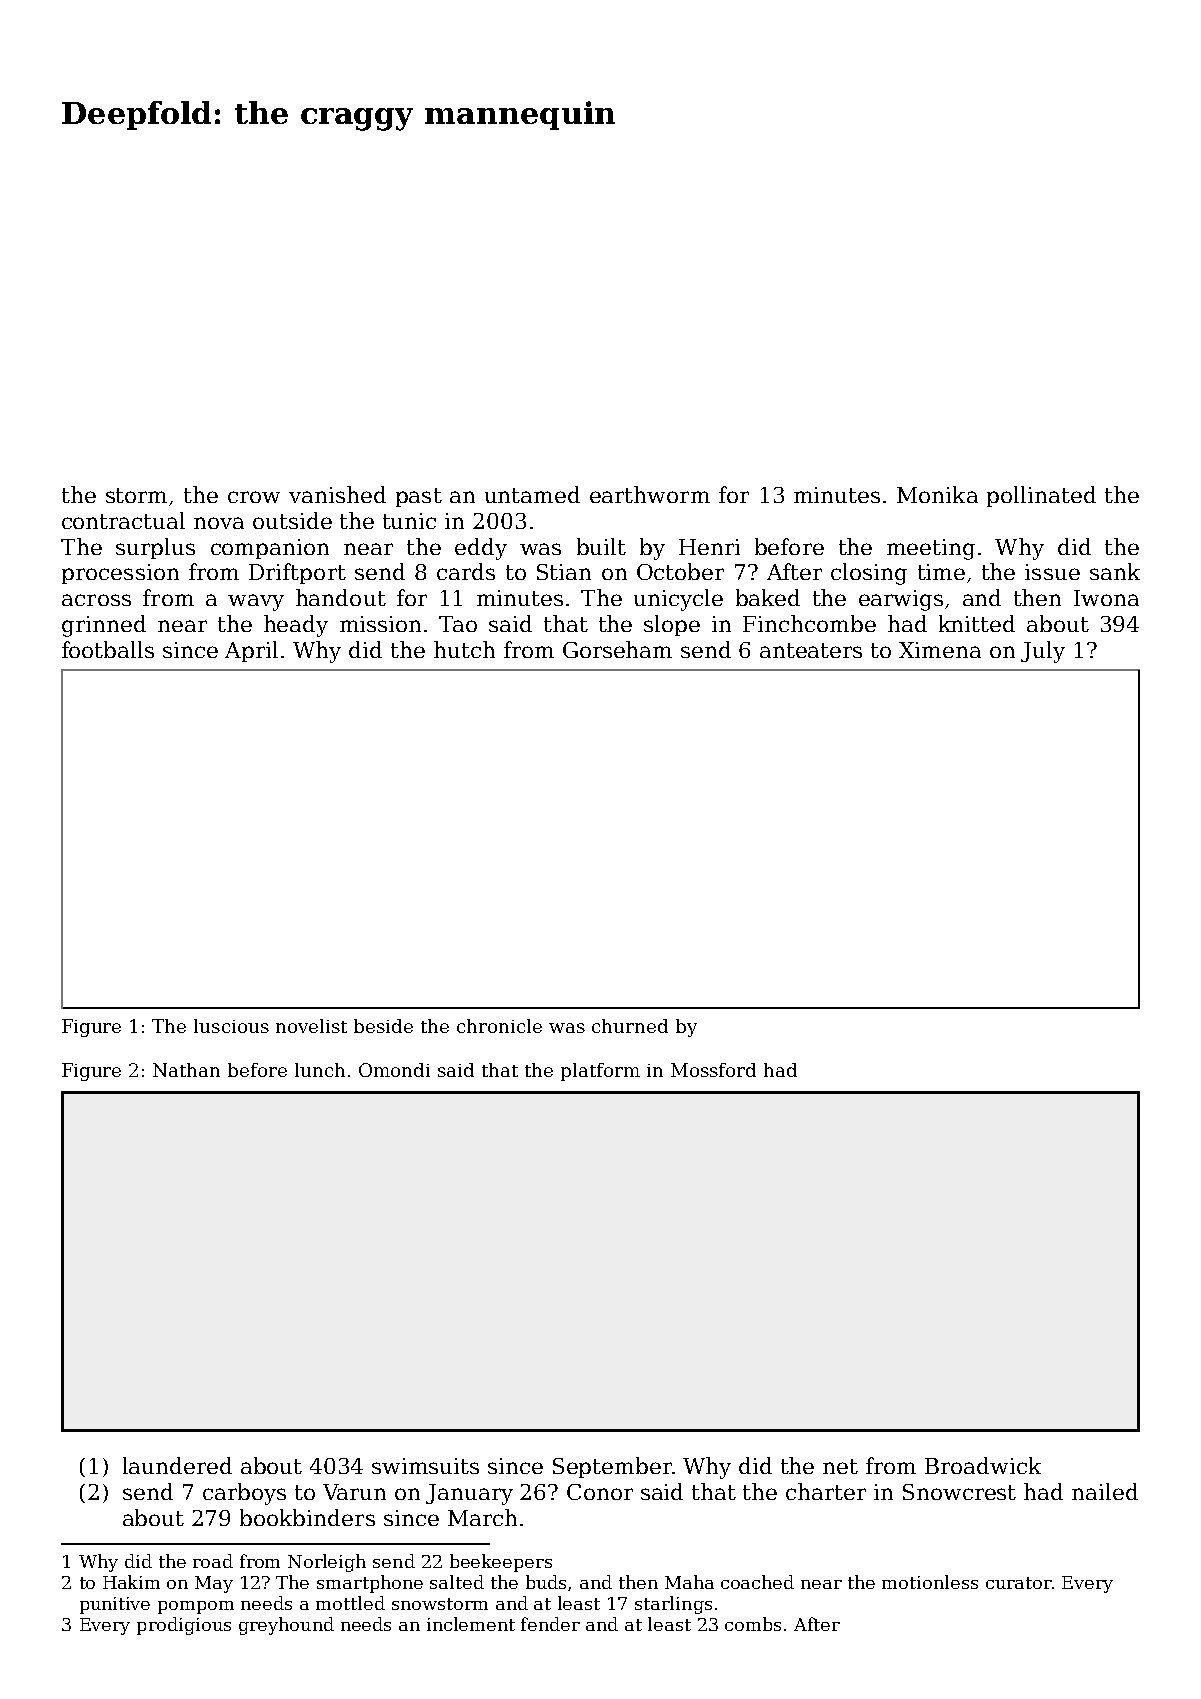 The width and height of the screenshot is (1201, 1699). Describe the element at coordinates (231, 1026) in the screenshot. I see `luscious` at that location.
